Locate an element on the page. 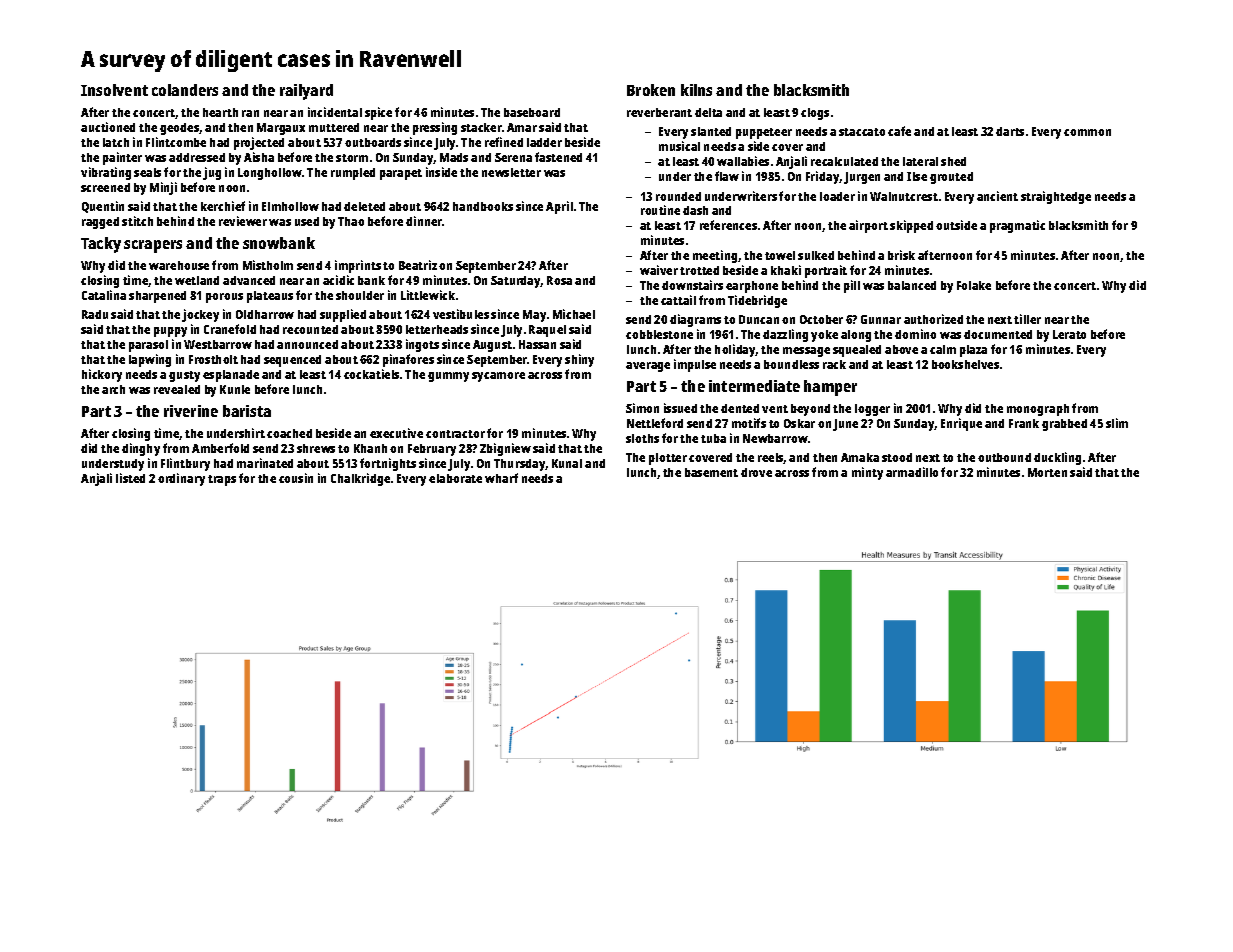 The height and width of the document is (952, 1233). clogs is located at coordinates (815, 114).
